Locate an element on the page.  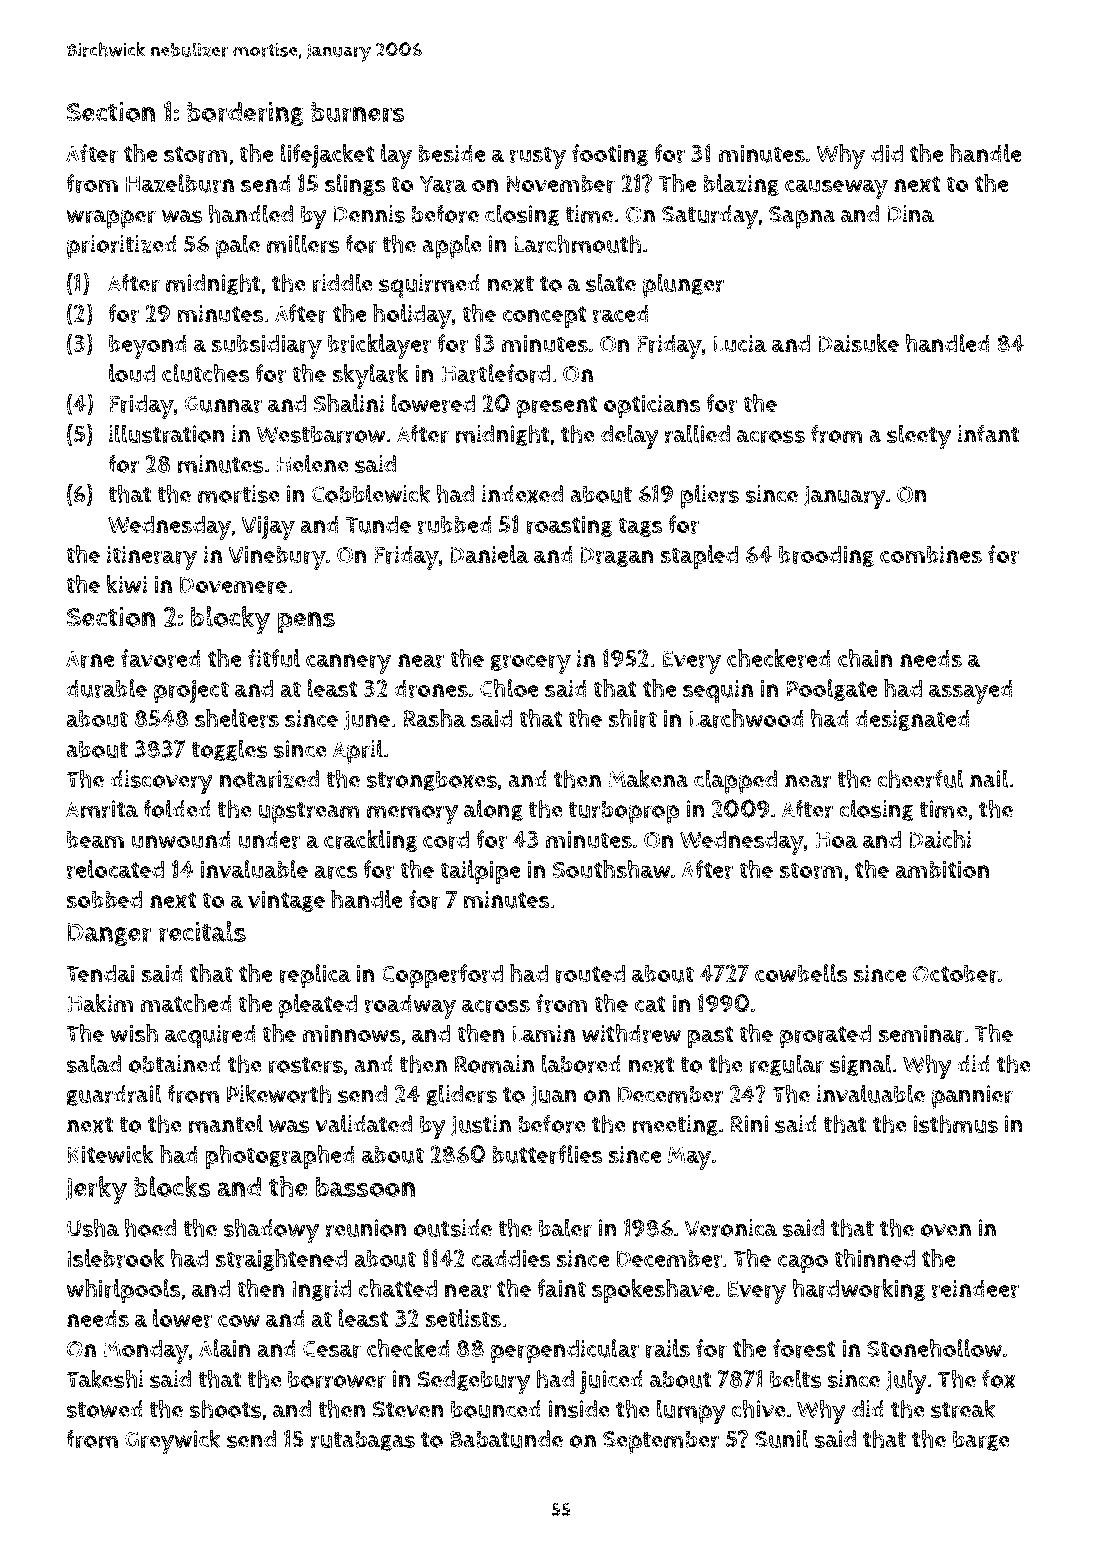
fox is located at coordinates (999, 1379).
